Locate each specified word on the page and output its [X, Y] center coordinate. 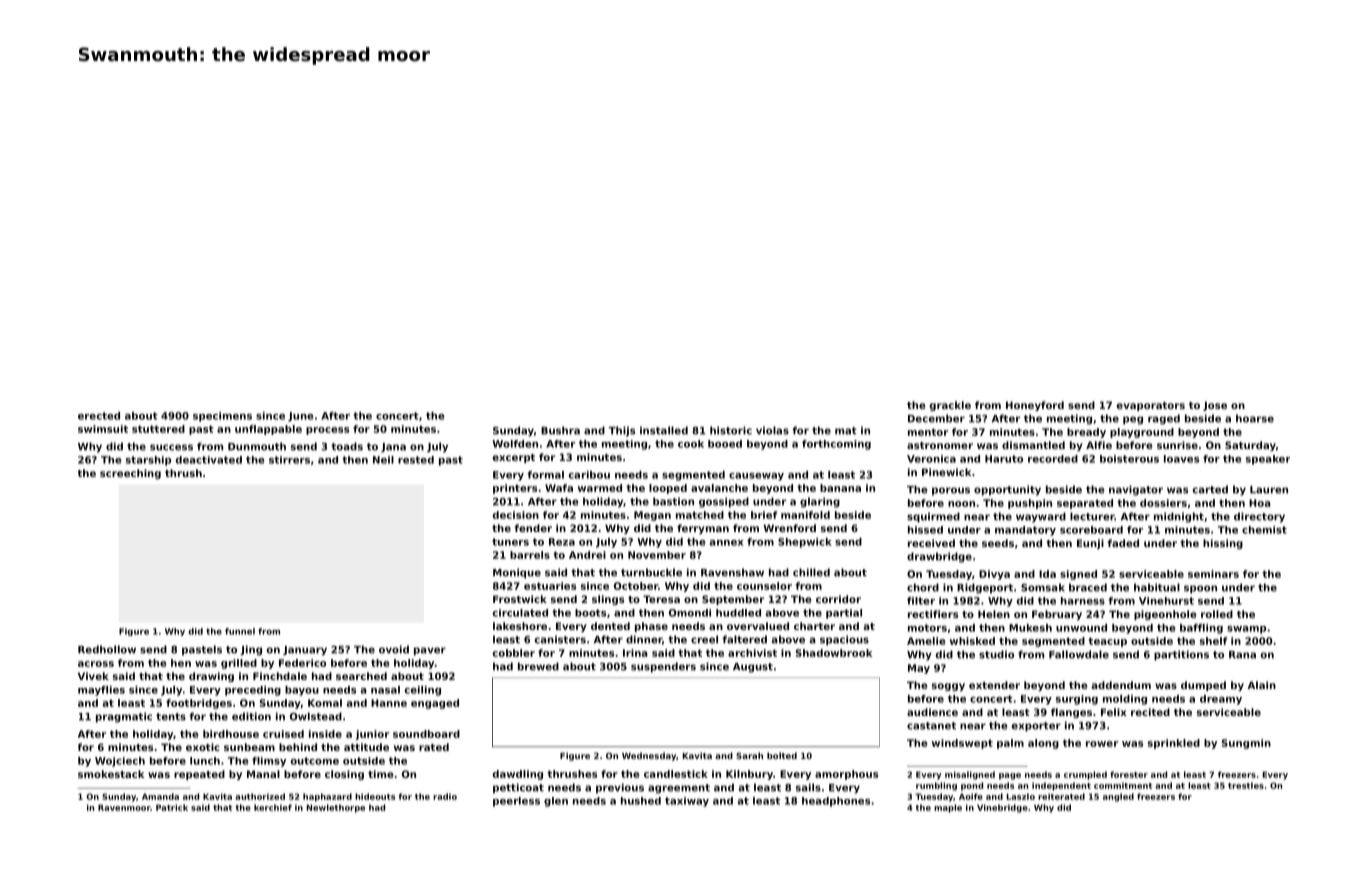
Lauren [1269, 490]
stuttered [158, 429]
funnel [240, 631]
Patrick [172, 807]
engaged [435, 704]
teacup [1107, 642]
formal [545, 475]
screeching [130, 474]
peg [1133, 420]
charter [814, 626]
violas [772, 430]
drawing [211, 677]
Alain [1261, 685]
